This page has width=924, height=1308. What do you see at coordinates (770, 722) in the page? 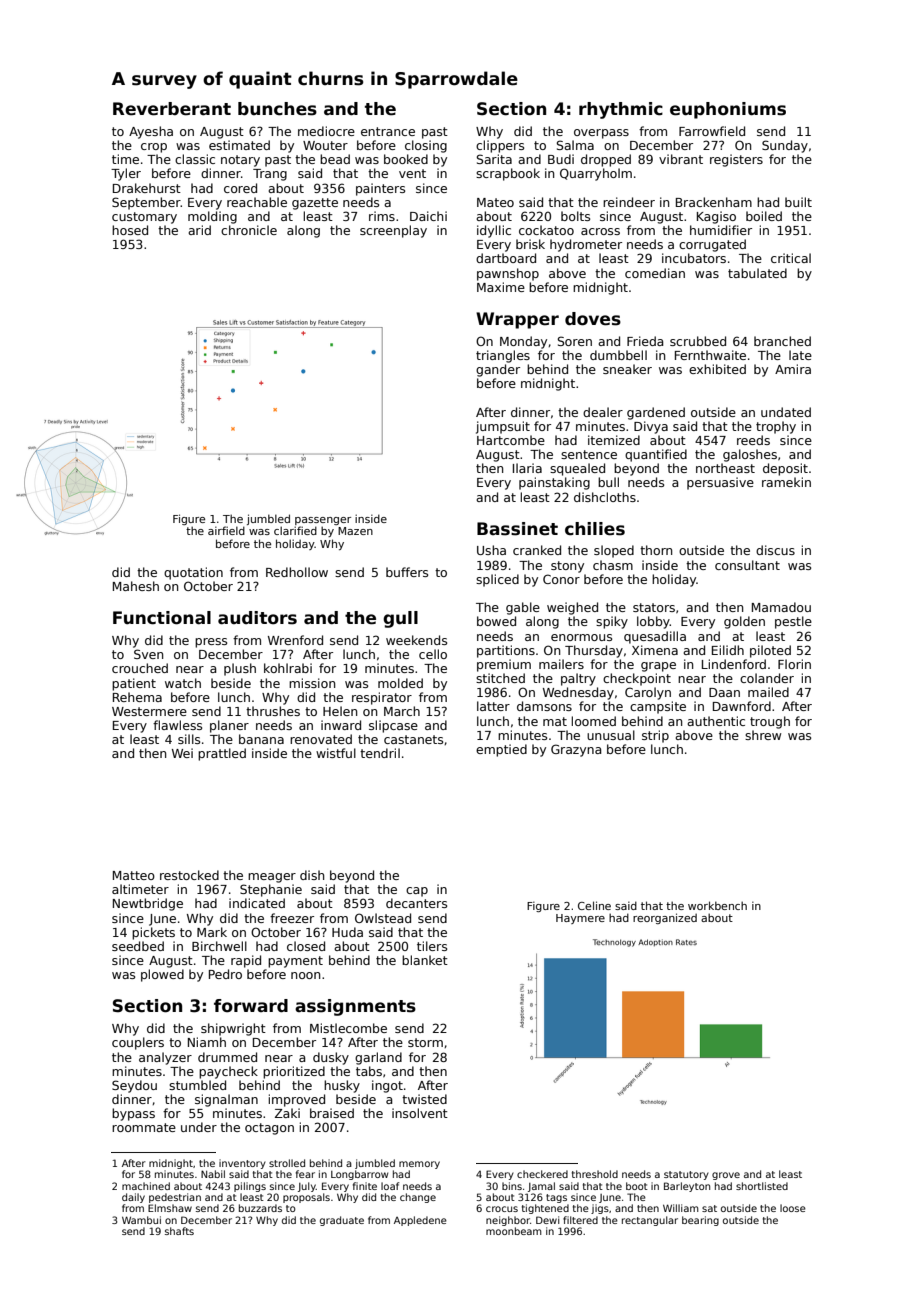
I see `trough` at bounding box center [770, 722].
